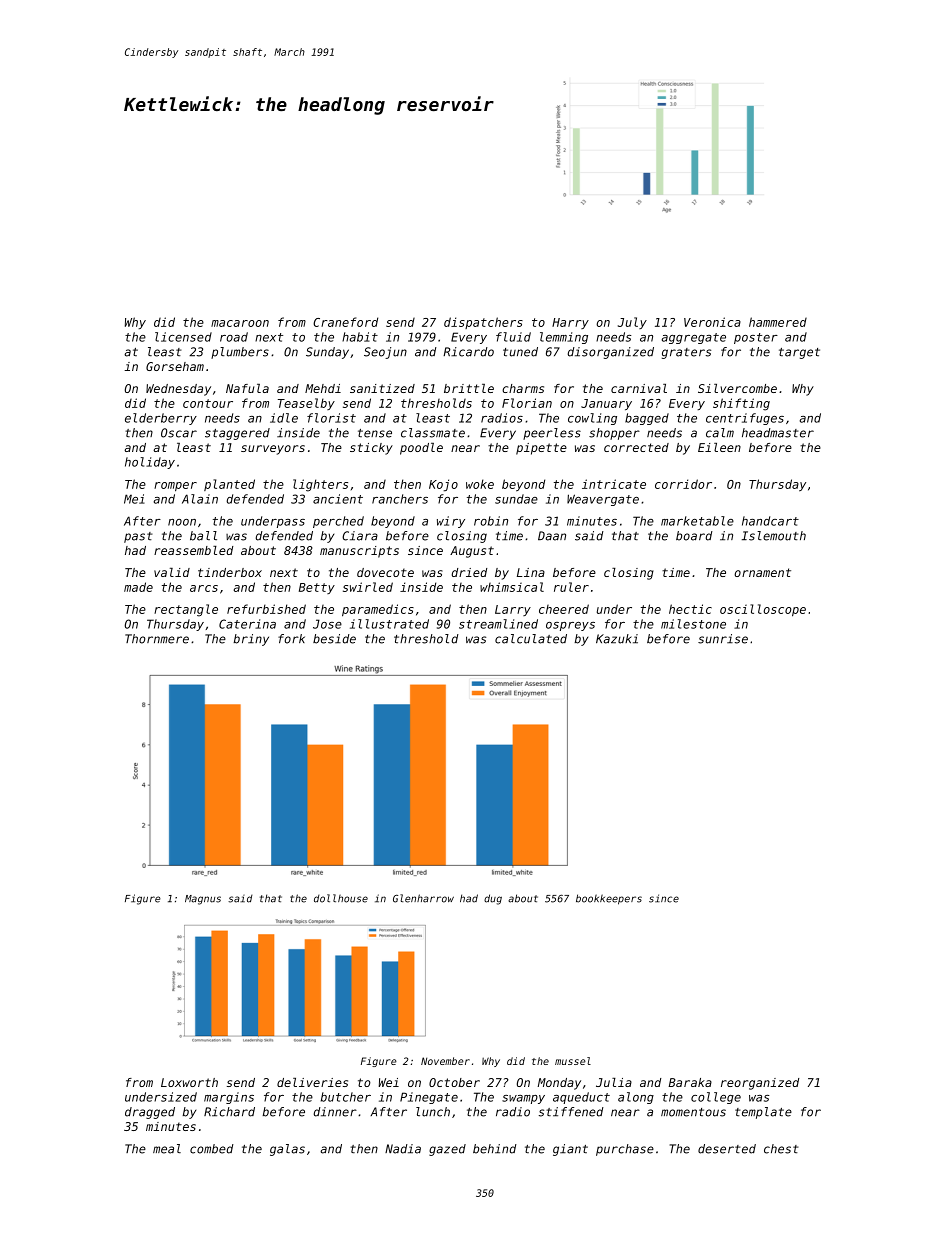  Describe the element at coordinates (609, 899) in the screenshot. I see `bookkeepers` at that location.
